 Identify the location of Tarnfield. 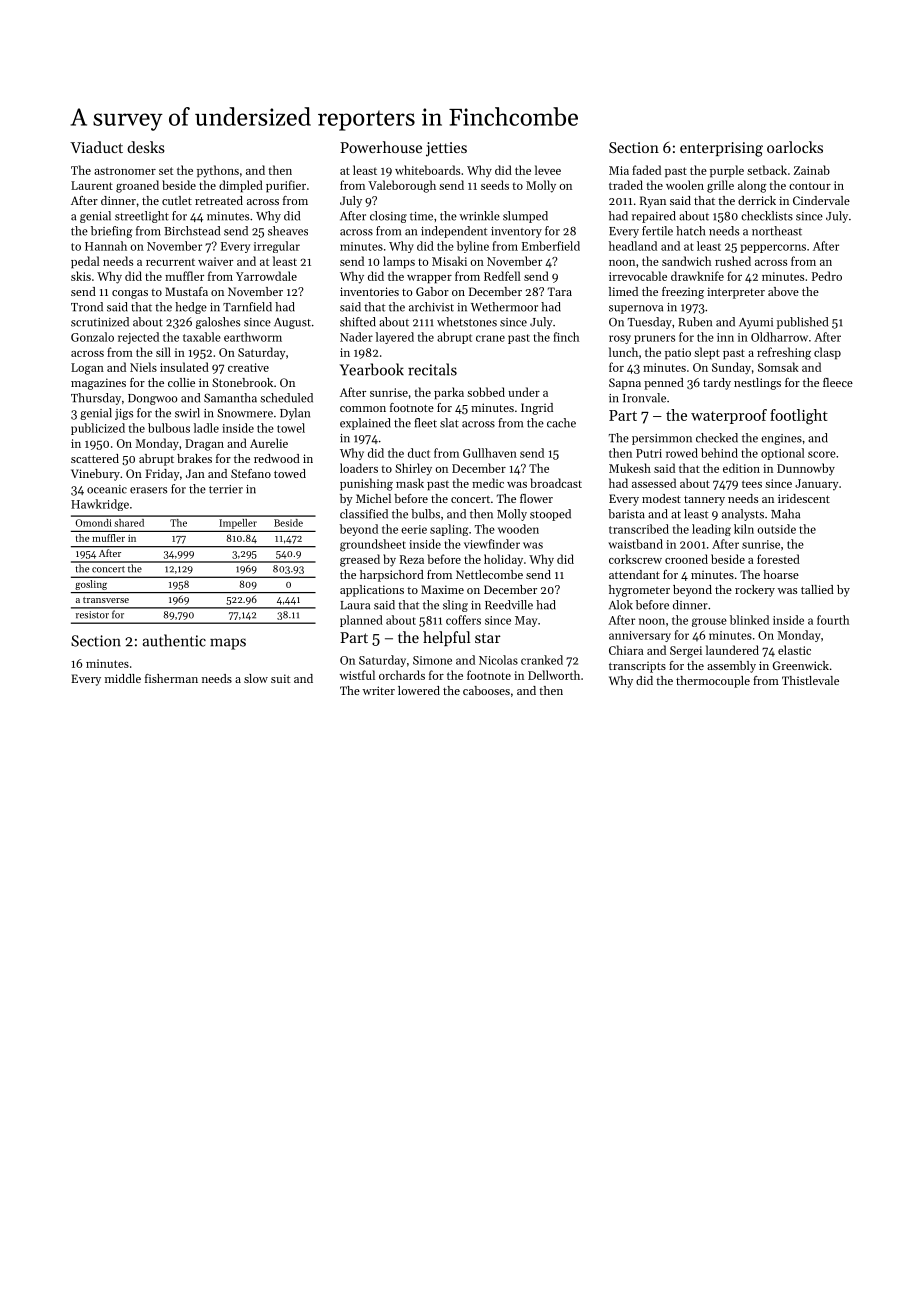
(247, 307).
